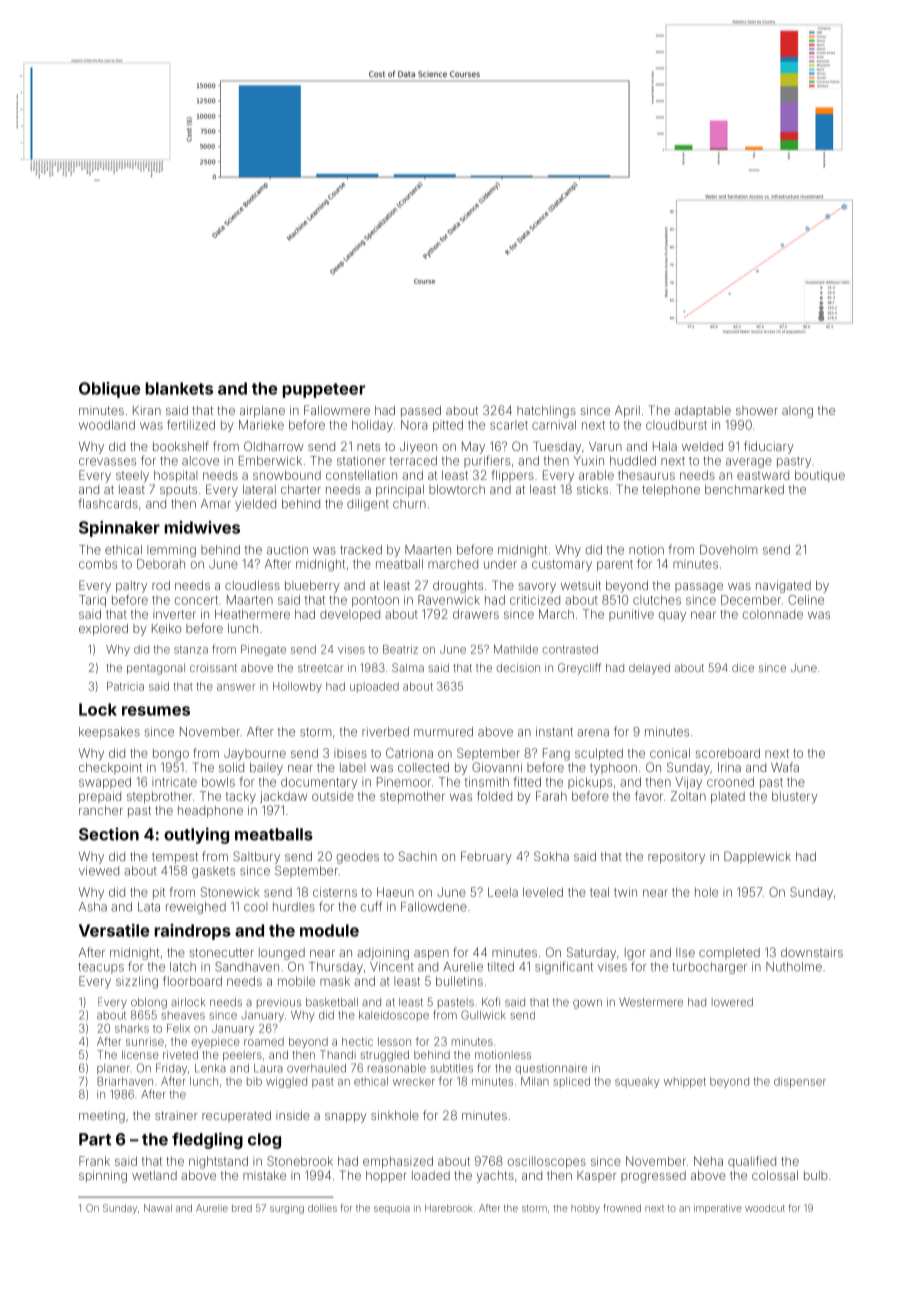 This image has height=1308, width=924. What do you see at coordinates (158, 1208) in the image?
I see `Nawal` at bounding box center [158, 1208].
